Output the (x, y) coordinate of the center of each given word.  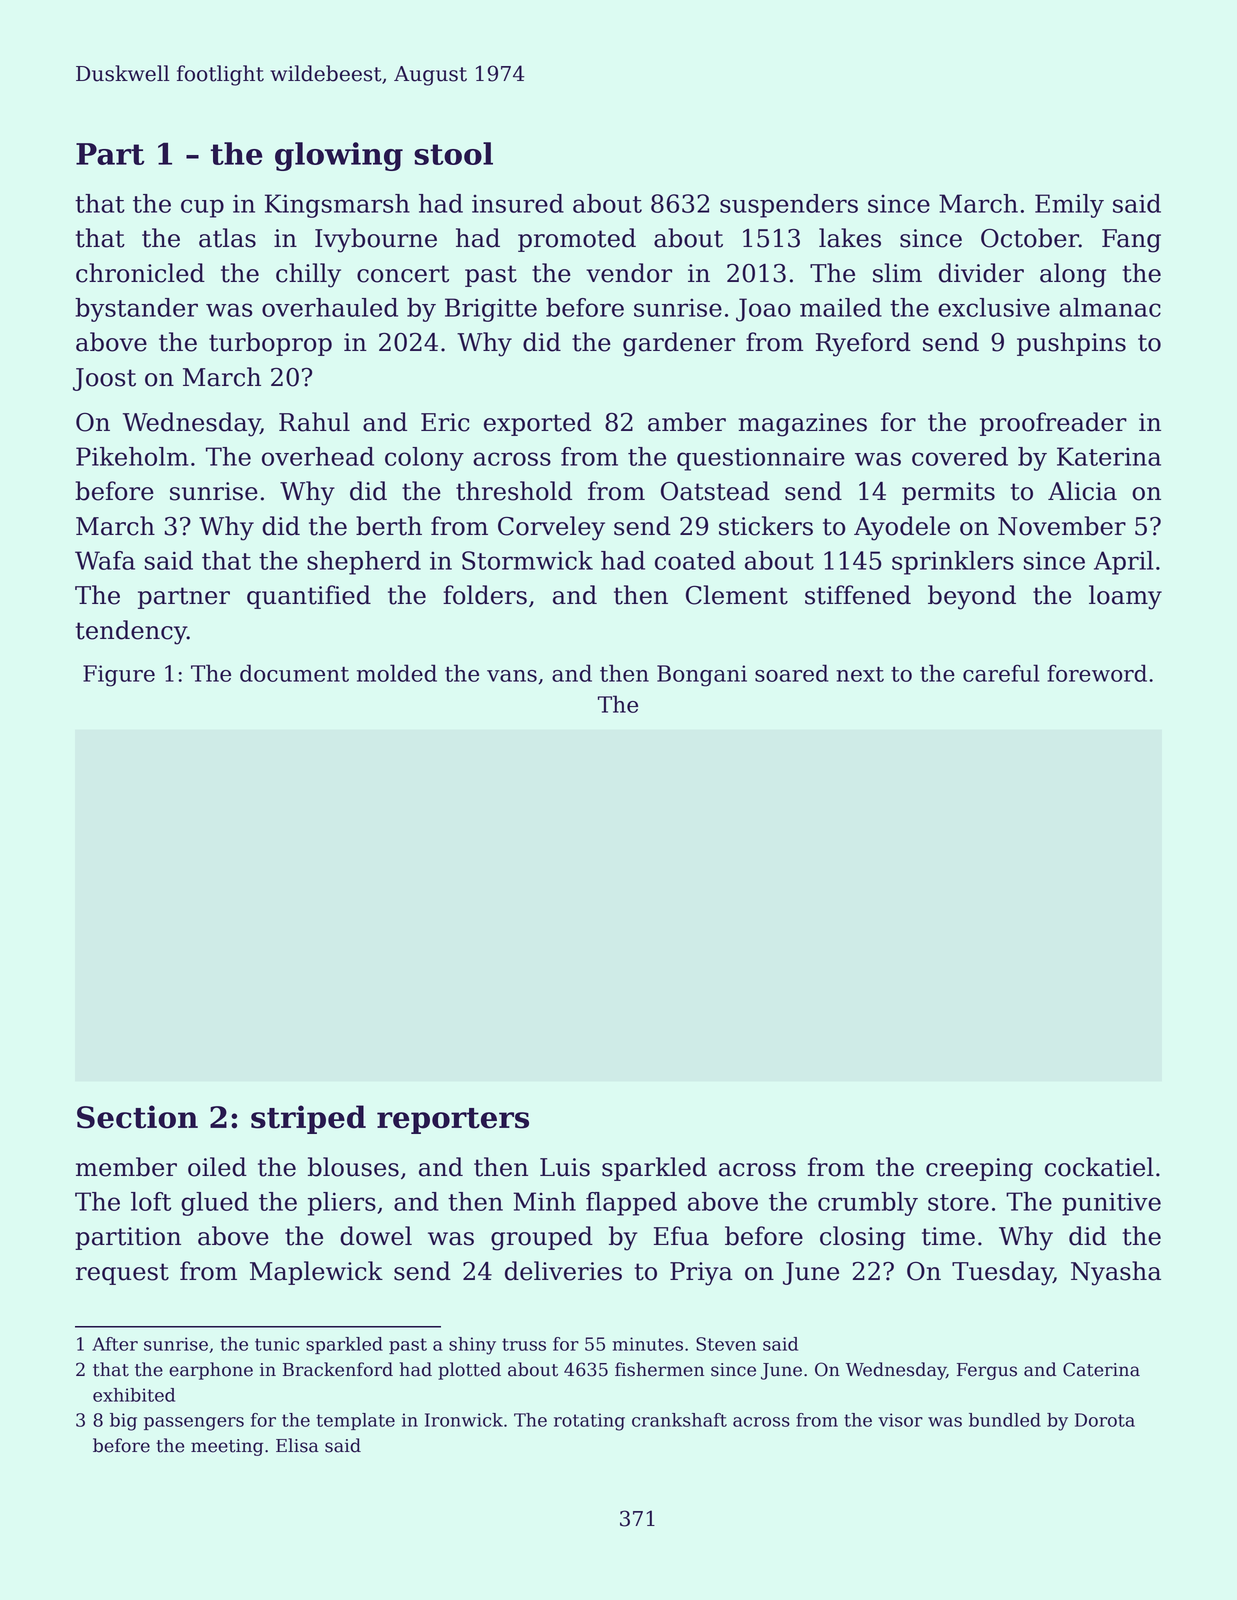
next (860, 674)
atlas (227, 238)
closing (863, 1238)
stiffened (858, 595)
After (115, 1344)
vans (512, 676)
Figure (119, 676)
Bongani (702, 676)
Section (137, 1117)
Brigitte (491, 310)
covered (960, 456)
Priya (701, 1274)
